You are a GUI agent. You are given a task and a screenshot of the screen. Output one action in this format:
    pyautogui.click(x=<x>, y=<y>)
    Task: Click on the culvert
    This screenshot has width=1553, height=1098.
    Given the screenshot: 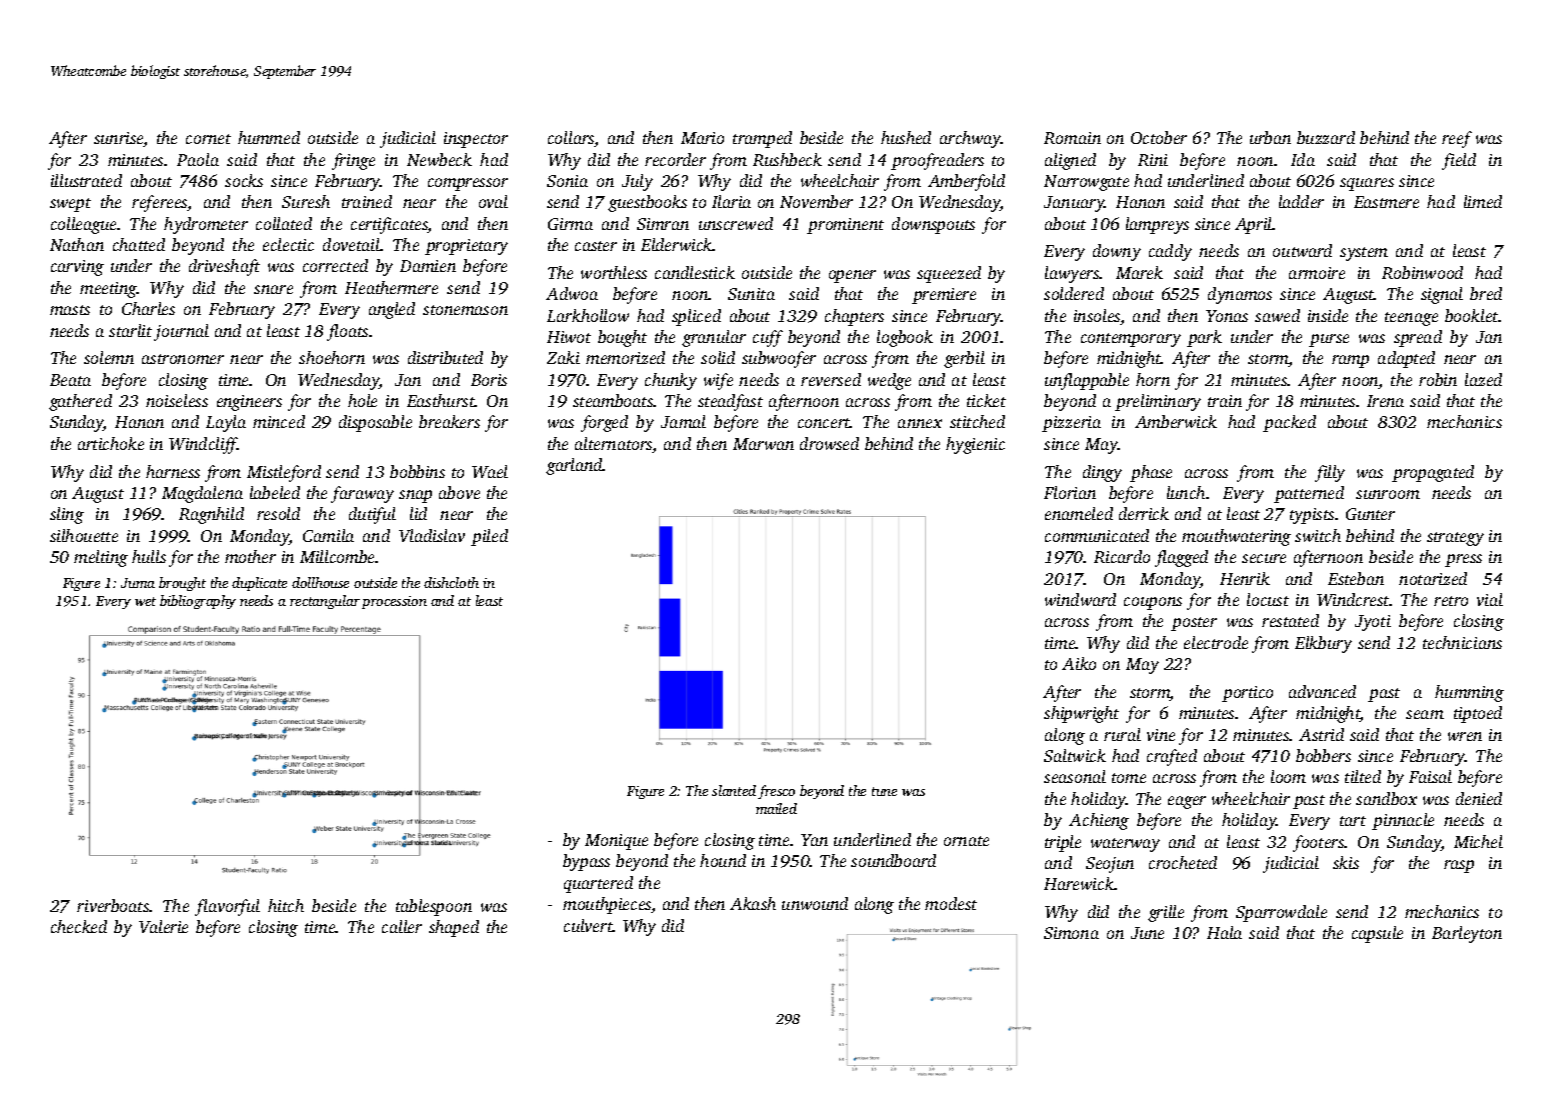 What is the action you would take?
    pyautogui.click(x=588, y=925)
